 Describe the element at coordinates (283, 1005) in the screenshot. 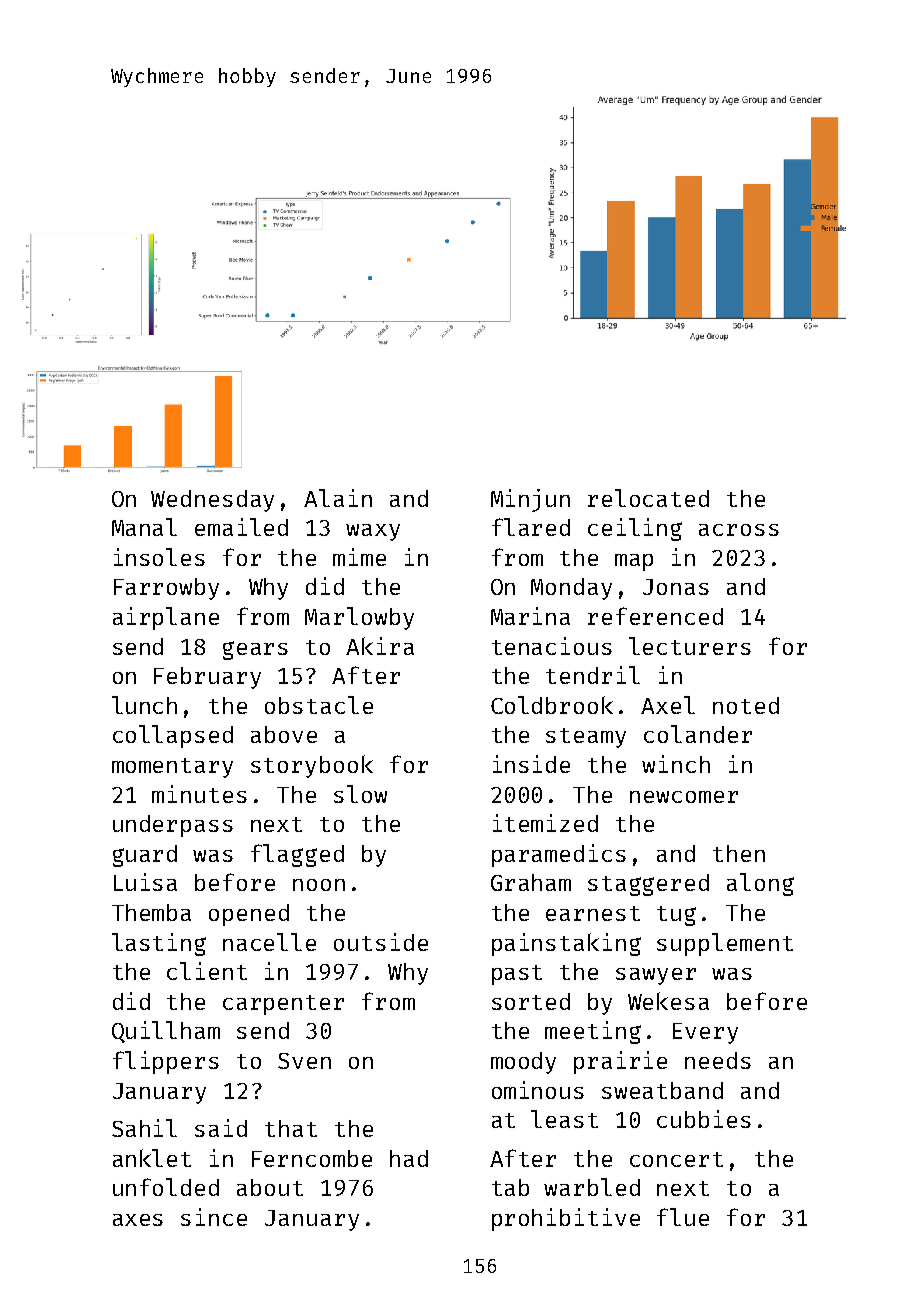

I see `carpenter` at that location.
